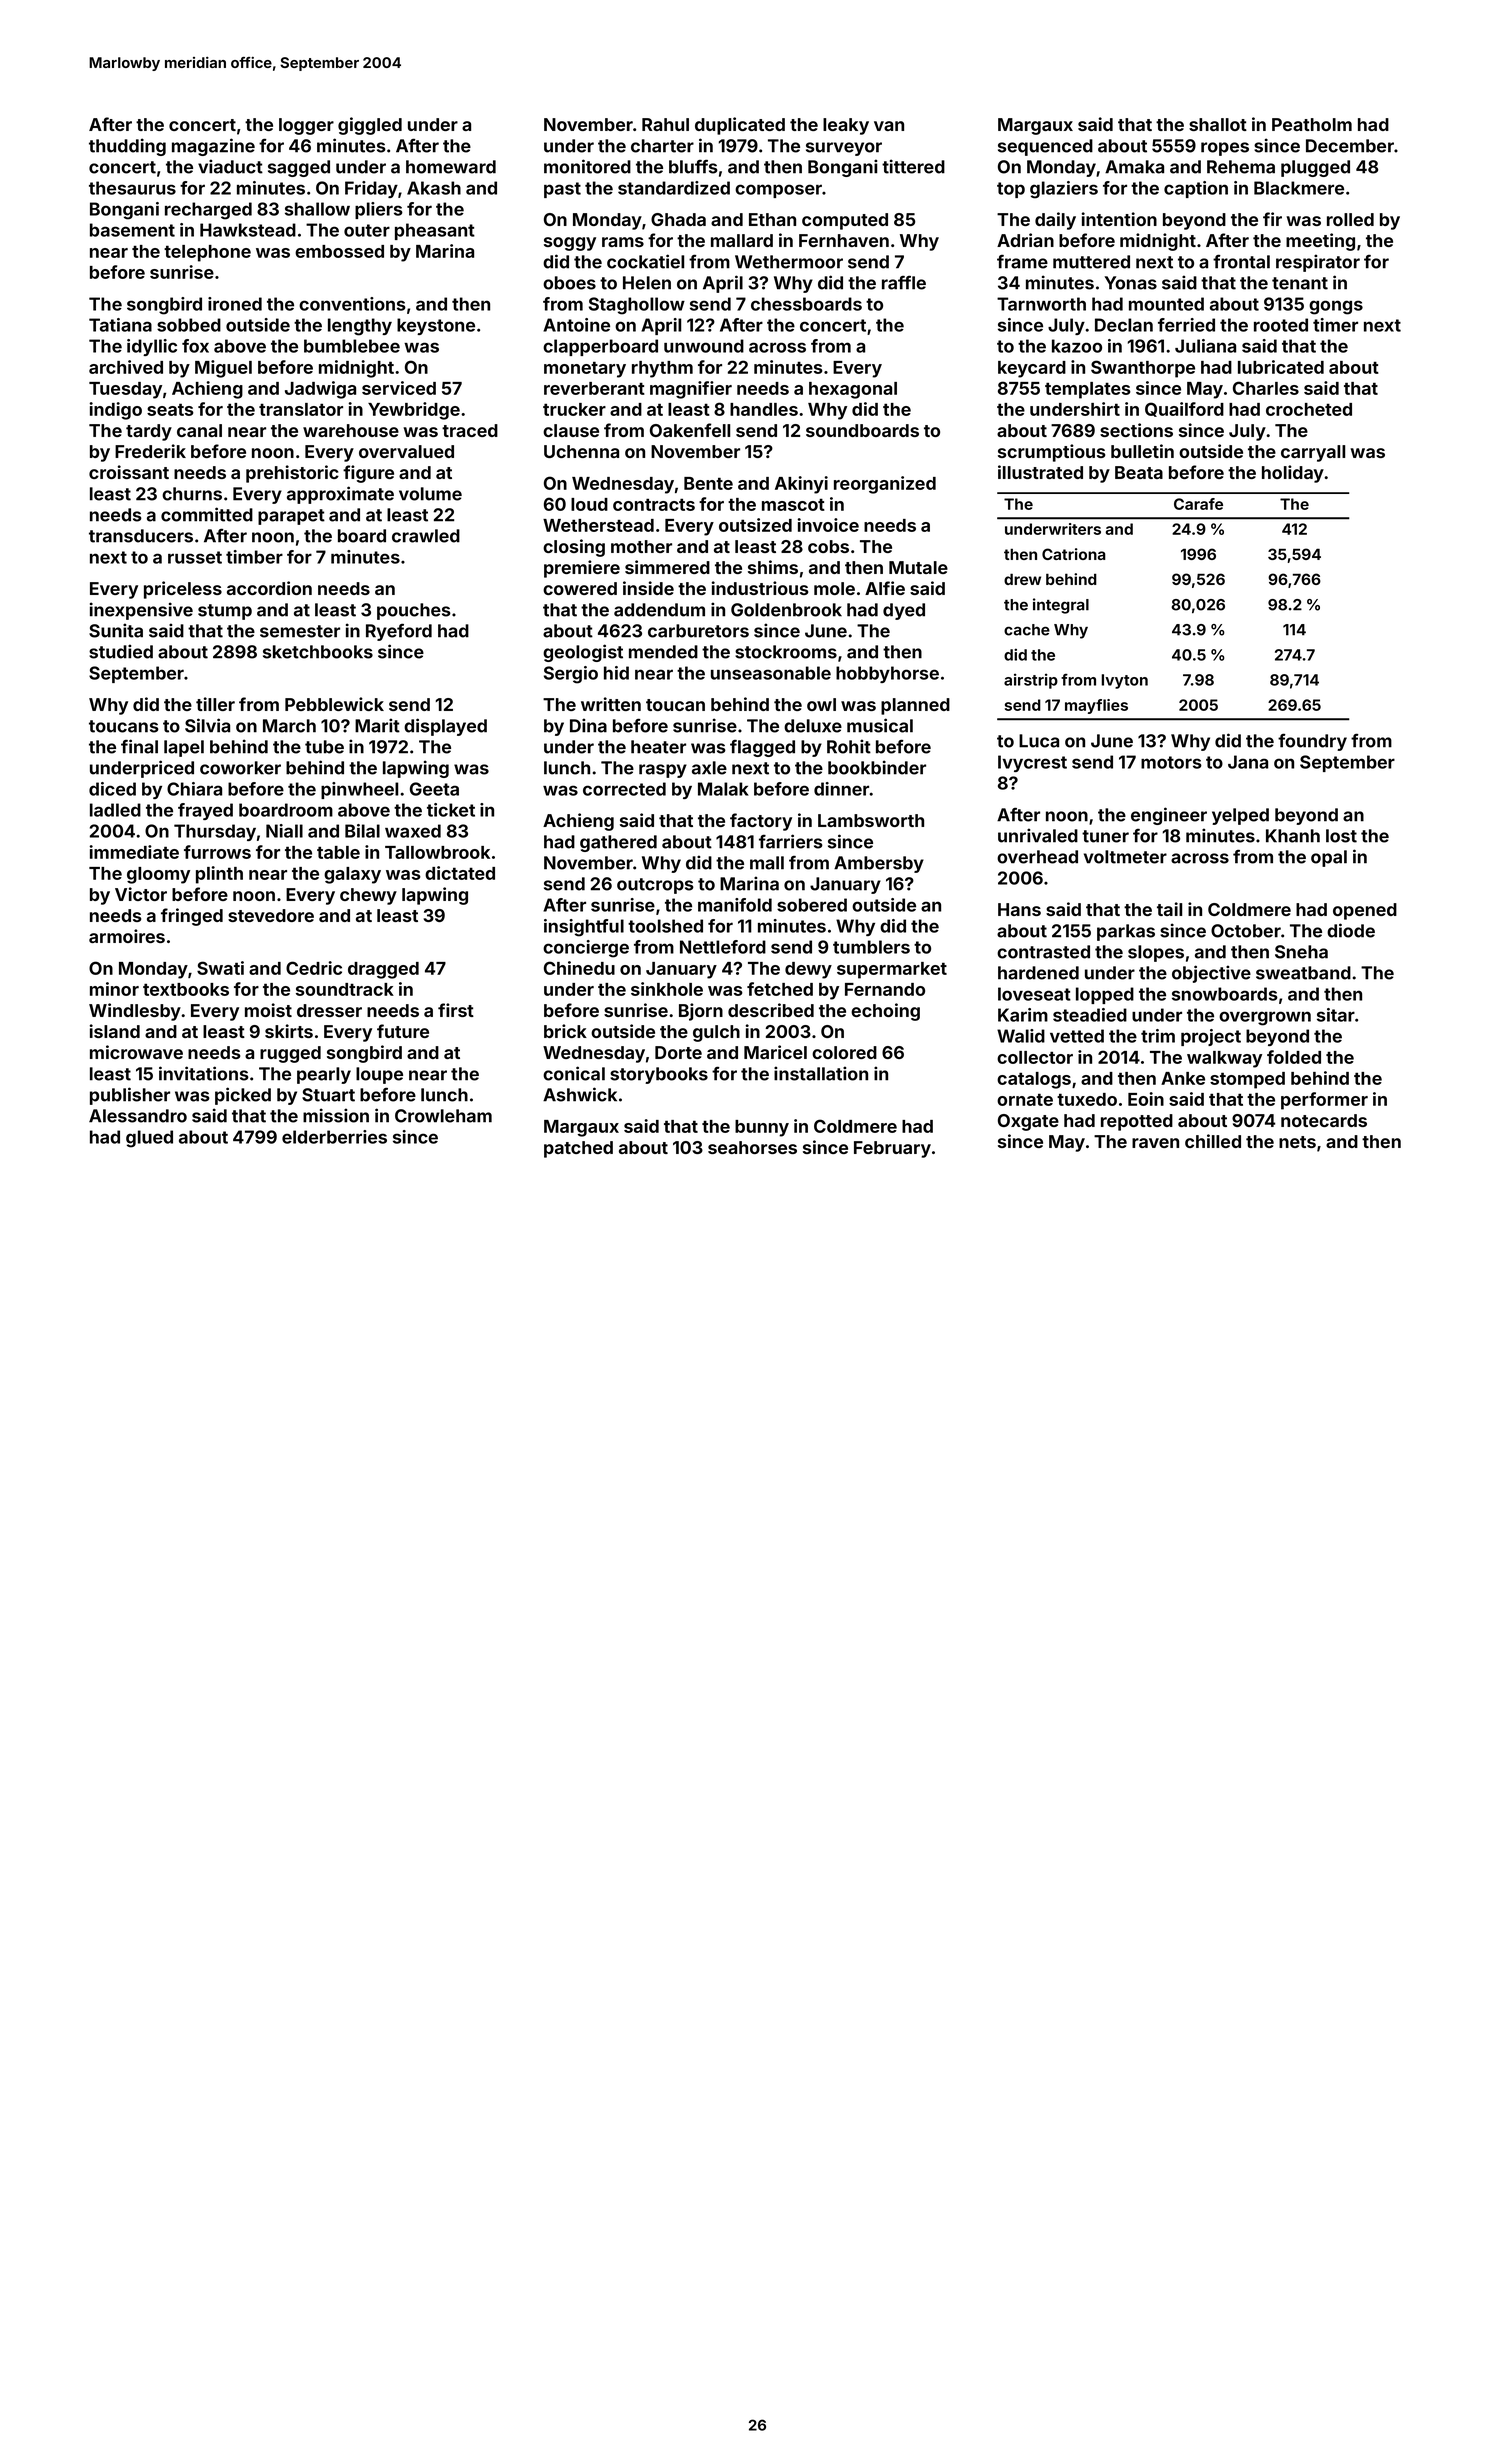  What do you see at coordinates (149, 1139) in the image?
I see `glued` at bounding box center [149, 1139].
